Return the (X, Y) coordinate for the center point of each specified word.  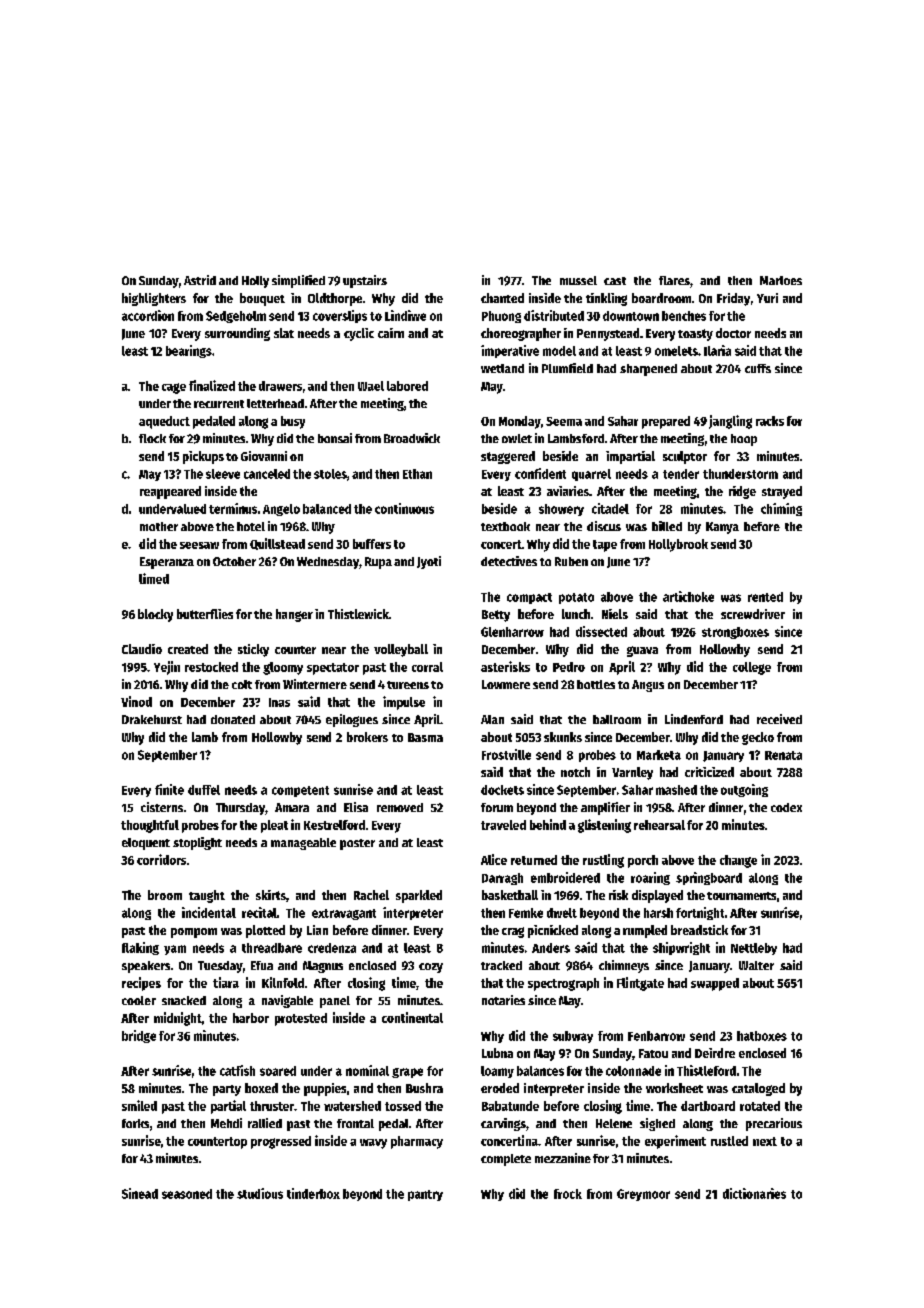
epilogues (352, 720)
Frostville (506, 754)
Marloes (781, 280)
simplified (298, 281)
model (559, 351)
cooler (139, 1000)
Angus (648, 686)
